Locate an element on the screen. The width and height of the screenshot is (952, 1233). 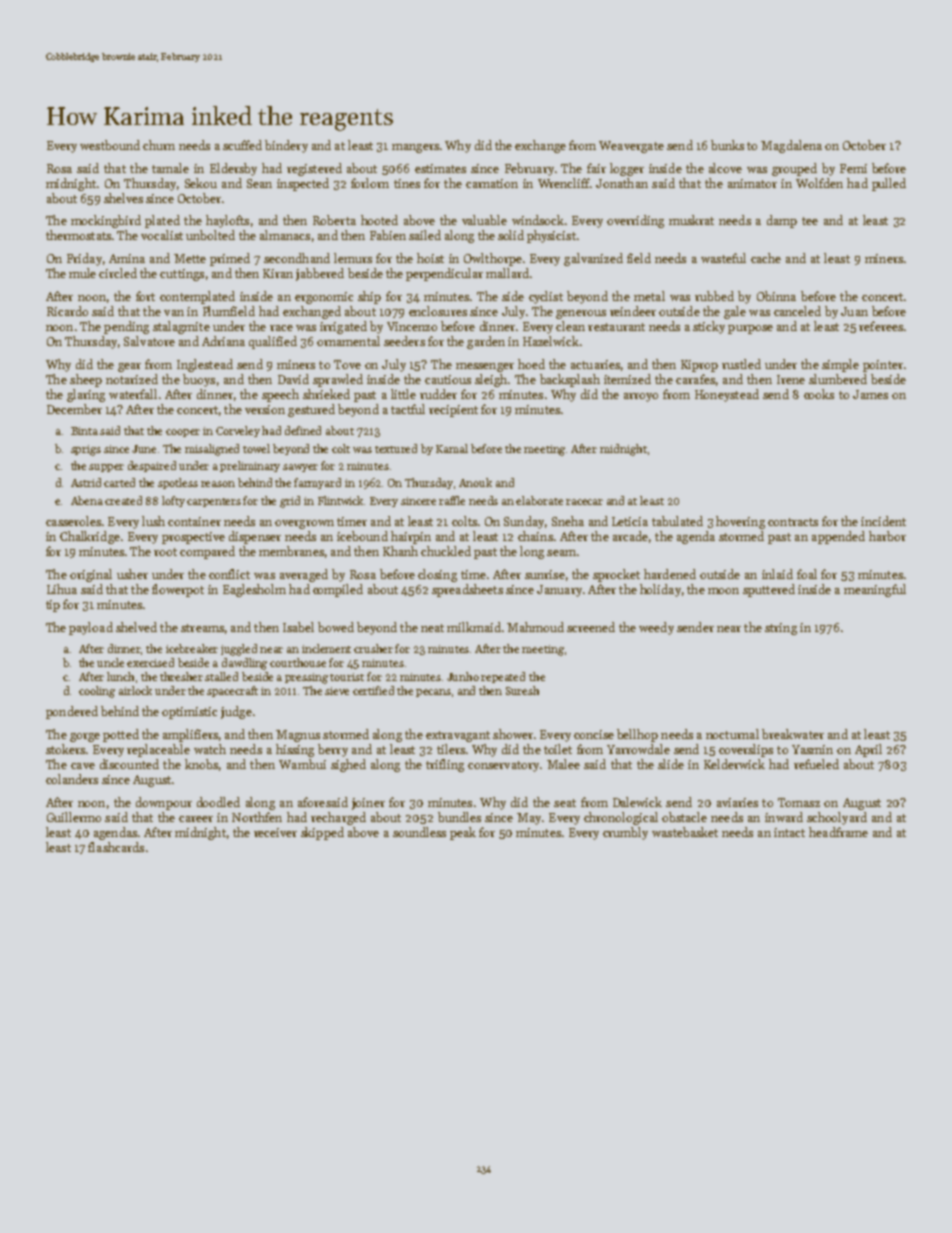
soundless is located at coordinates (419, 832).
